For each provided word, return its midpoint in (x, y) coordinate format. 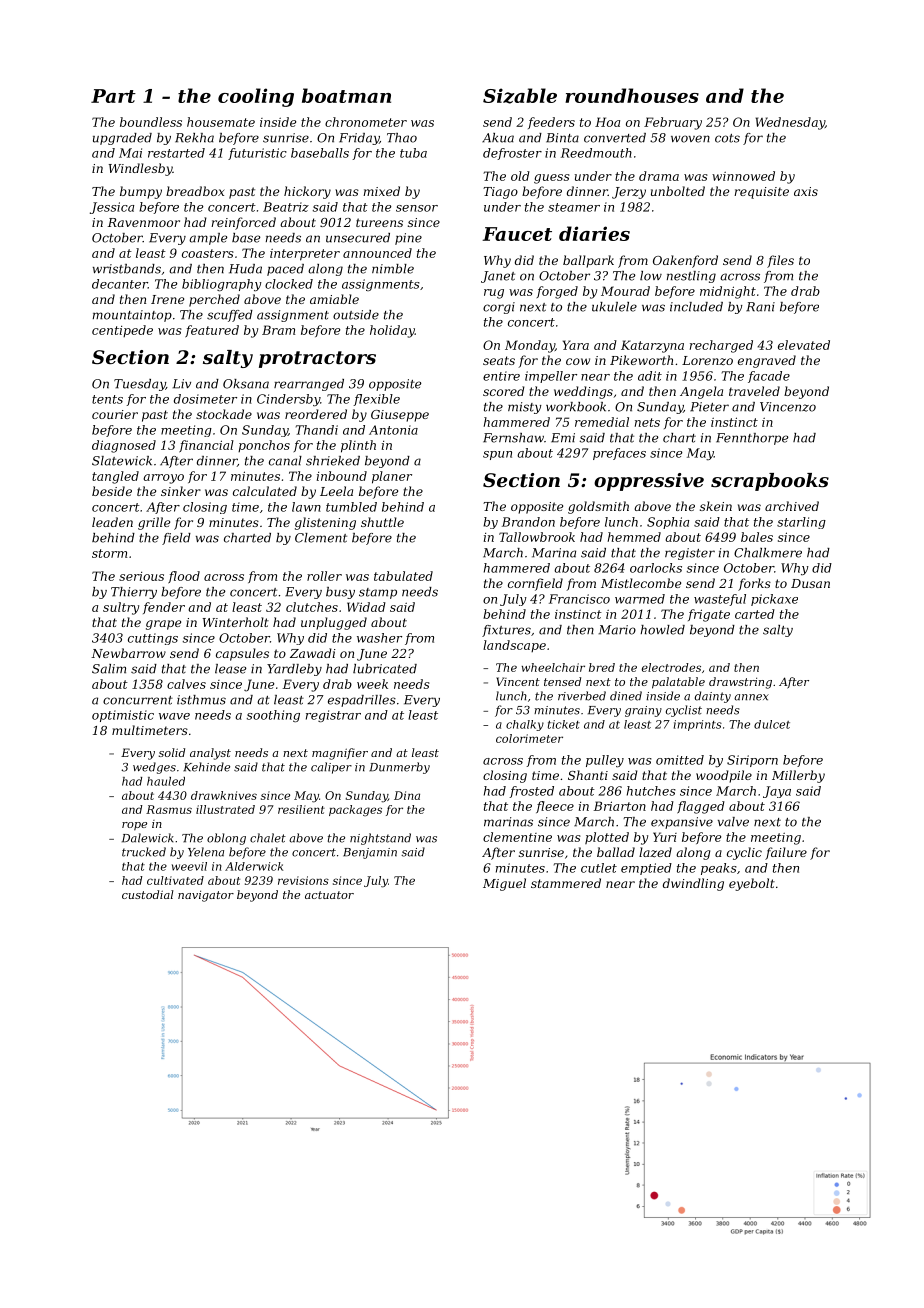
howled (662, 630)
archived (792, 506)
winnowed (743, 176)
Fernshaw (513, 438)
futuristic (257, 154)
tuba (413, 153)
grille (154, 523)
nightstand (380, 839)
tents (107, 399)
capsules (242, 654)
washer (379, 638)
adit (650, 376)
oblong (226, 839)
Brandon (528, 522)
